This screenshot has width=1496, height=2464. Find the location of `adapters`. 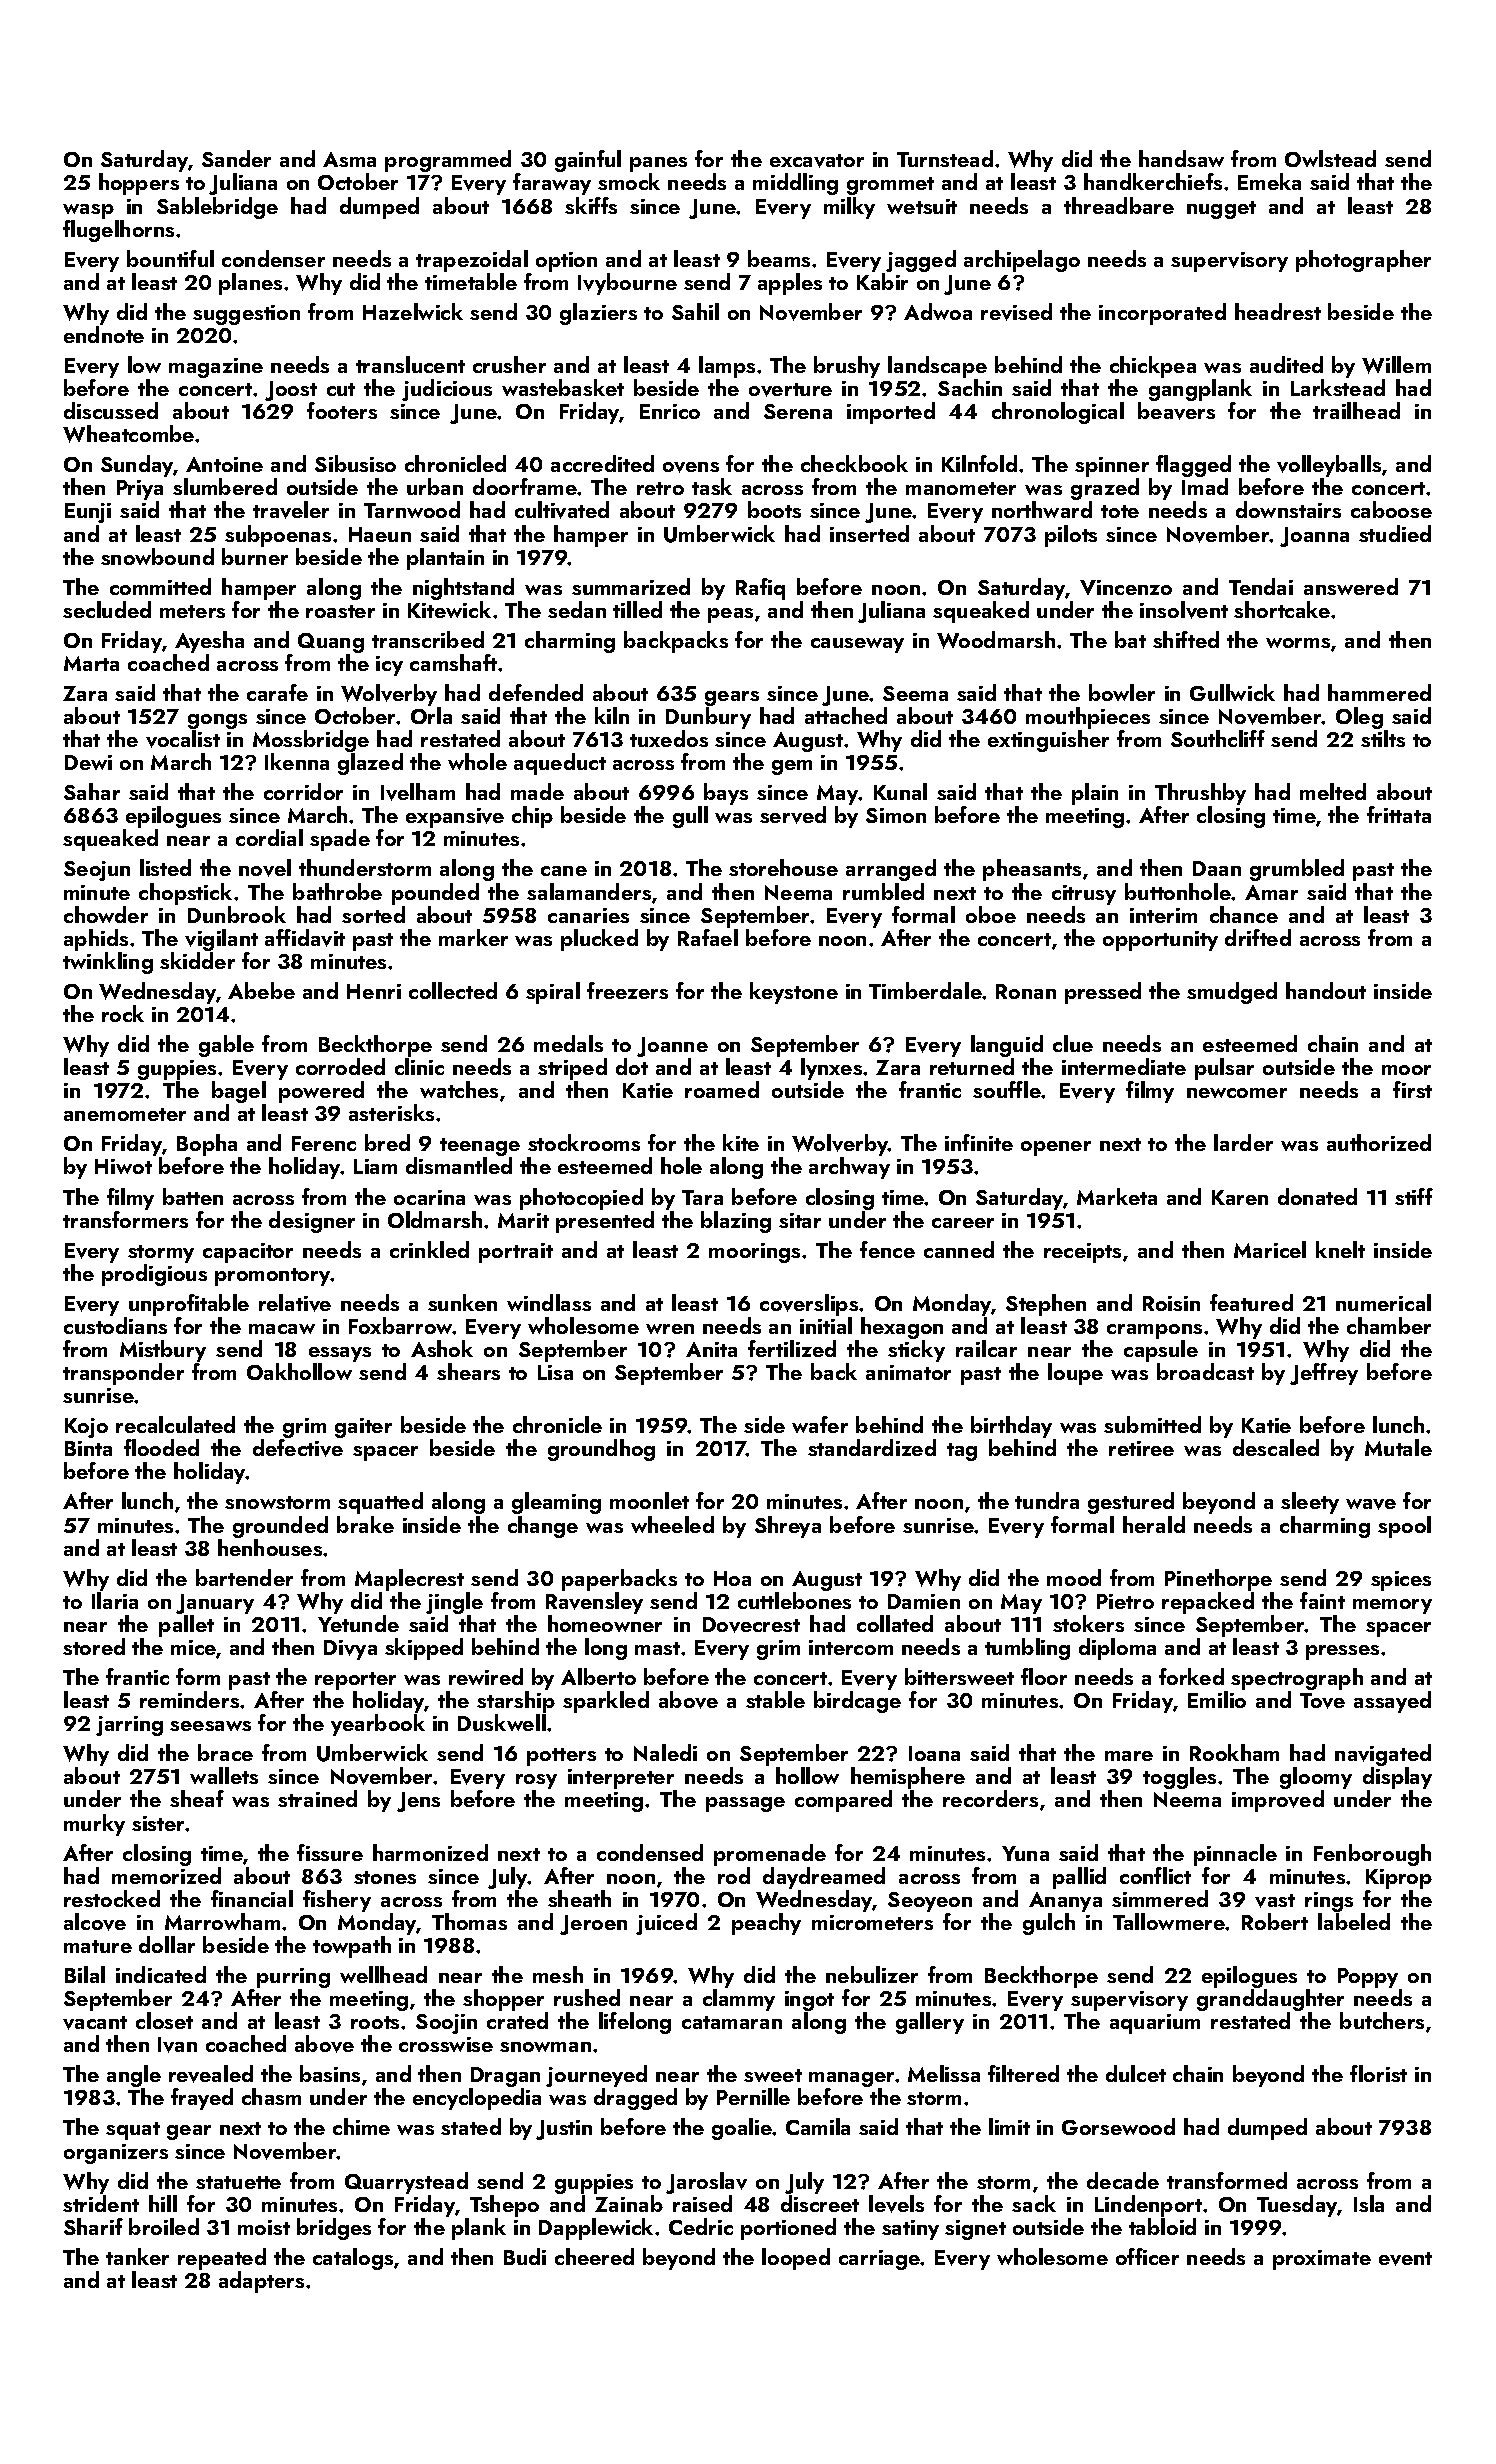

adapters is located at coordinates (261, 2282).
